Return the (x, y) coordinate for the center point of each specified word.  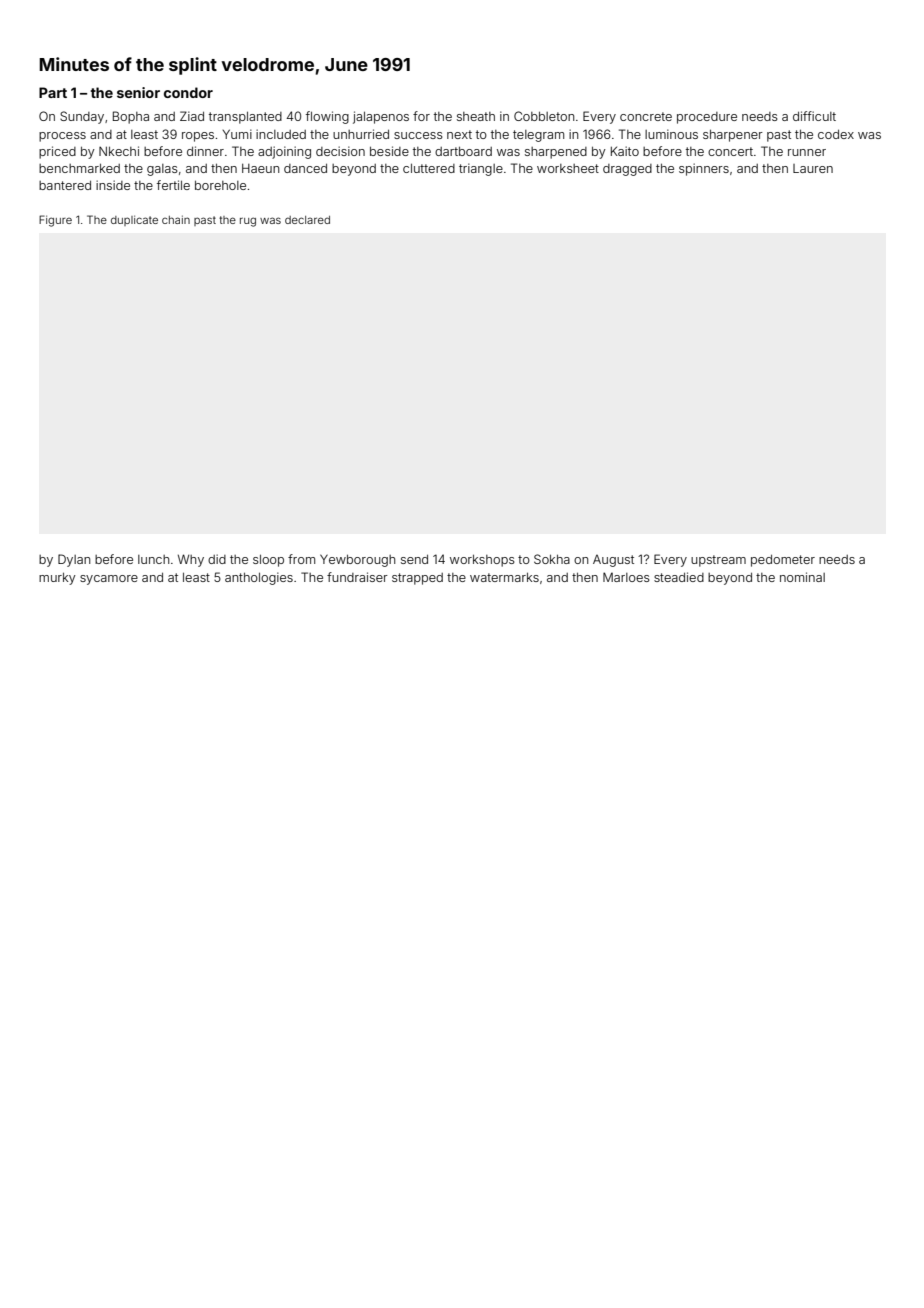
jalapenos (381, 117)
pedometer (783, 561)
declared (307, 220)
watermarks (504, 577)
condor (188, 92)
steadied (679, 577)
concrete (646, 116)
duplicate (134, 220)
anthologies (259, 578)
